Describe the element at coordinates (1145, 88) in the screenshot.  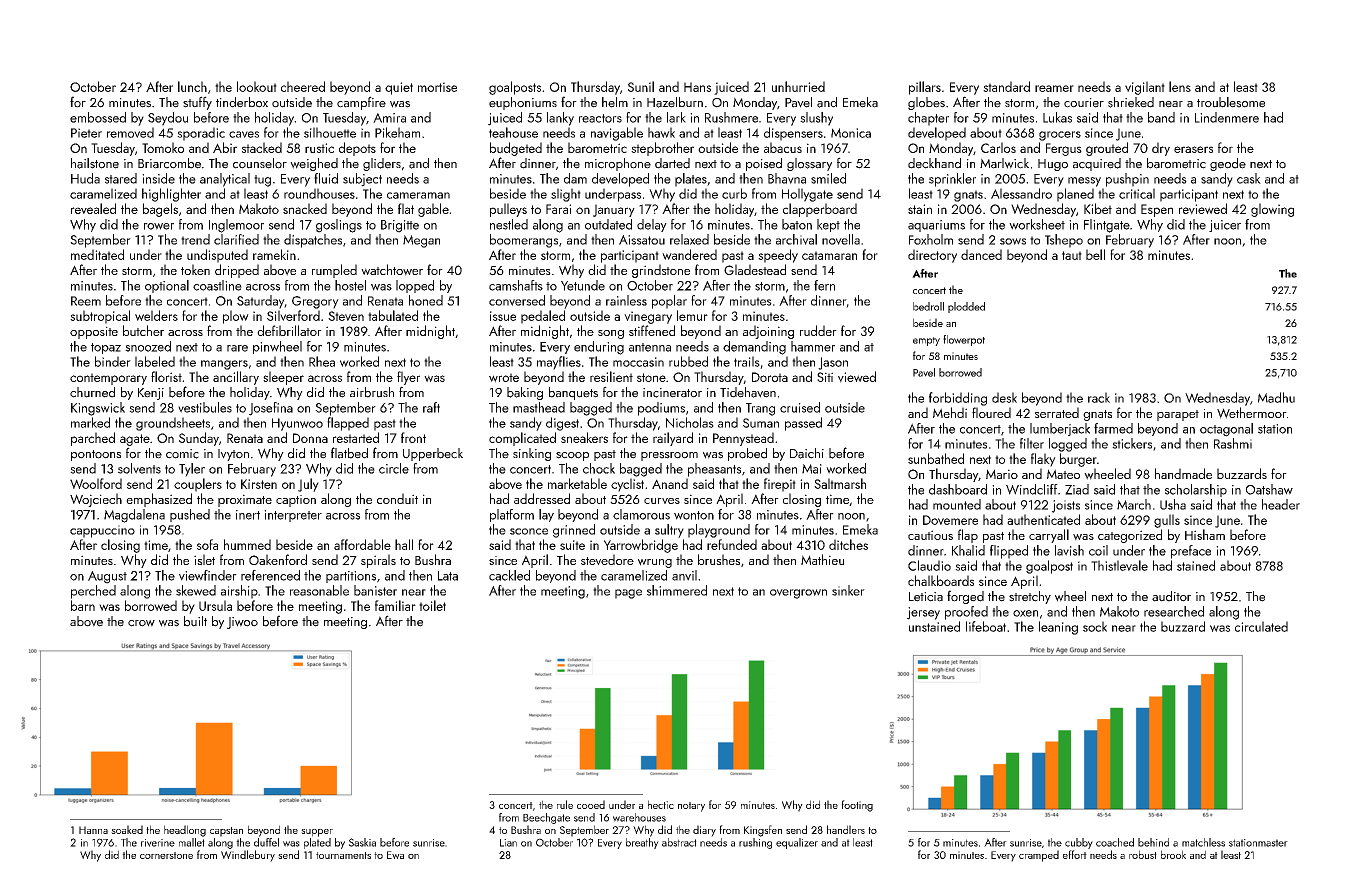
I see `vigilant` at that location.
